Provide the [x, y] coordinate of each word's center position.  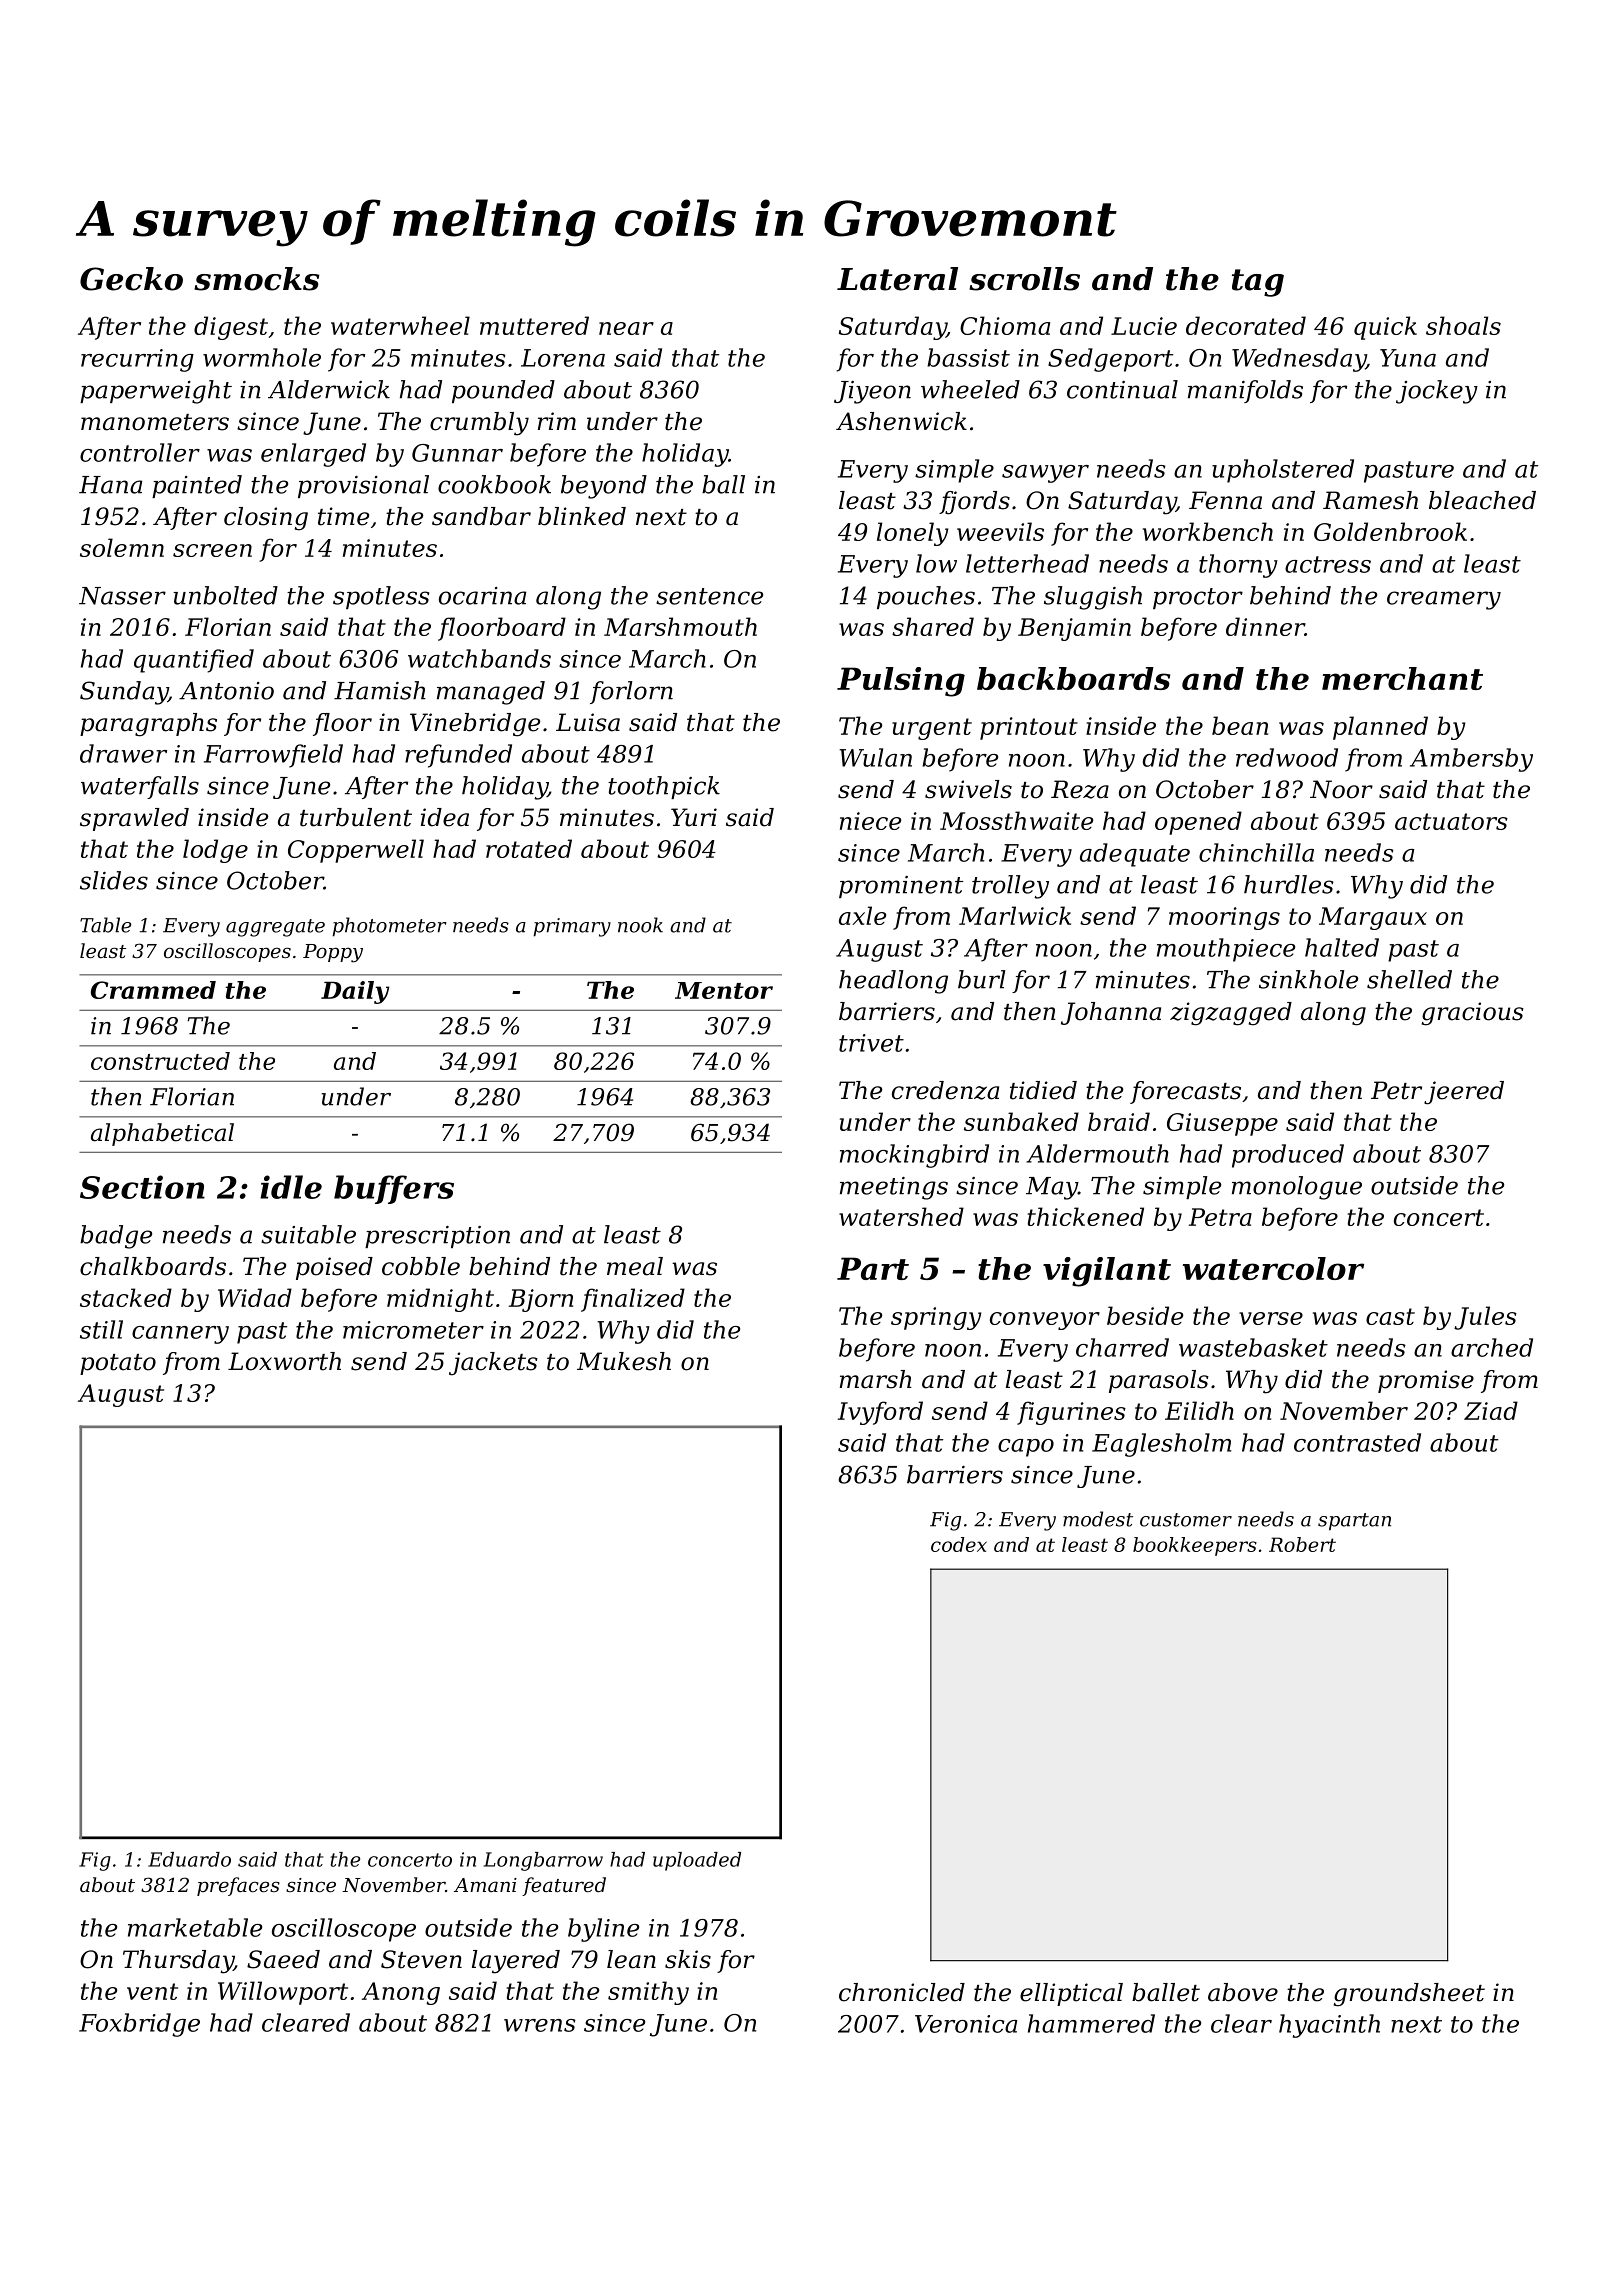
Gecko [131, 279]
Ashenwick [901, 421]
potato [118, 1364]
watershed [901, 1216]
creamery [1444, 600]
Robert [1302, 1544]
